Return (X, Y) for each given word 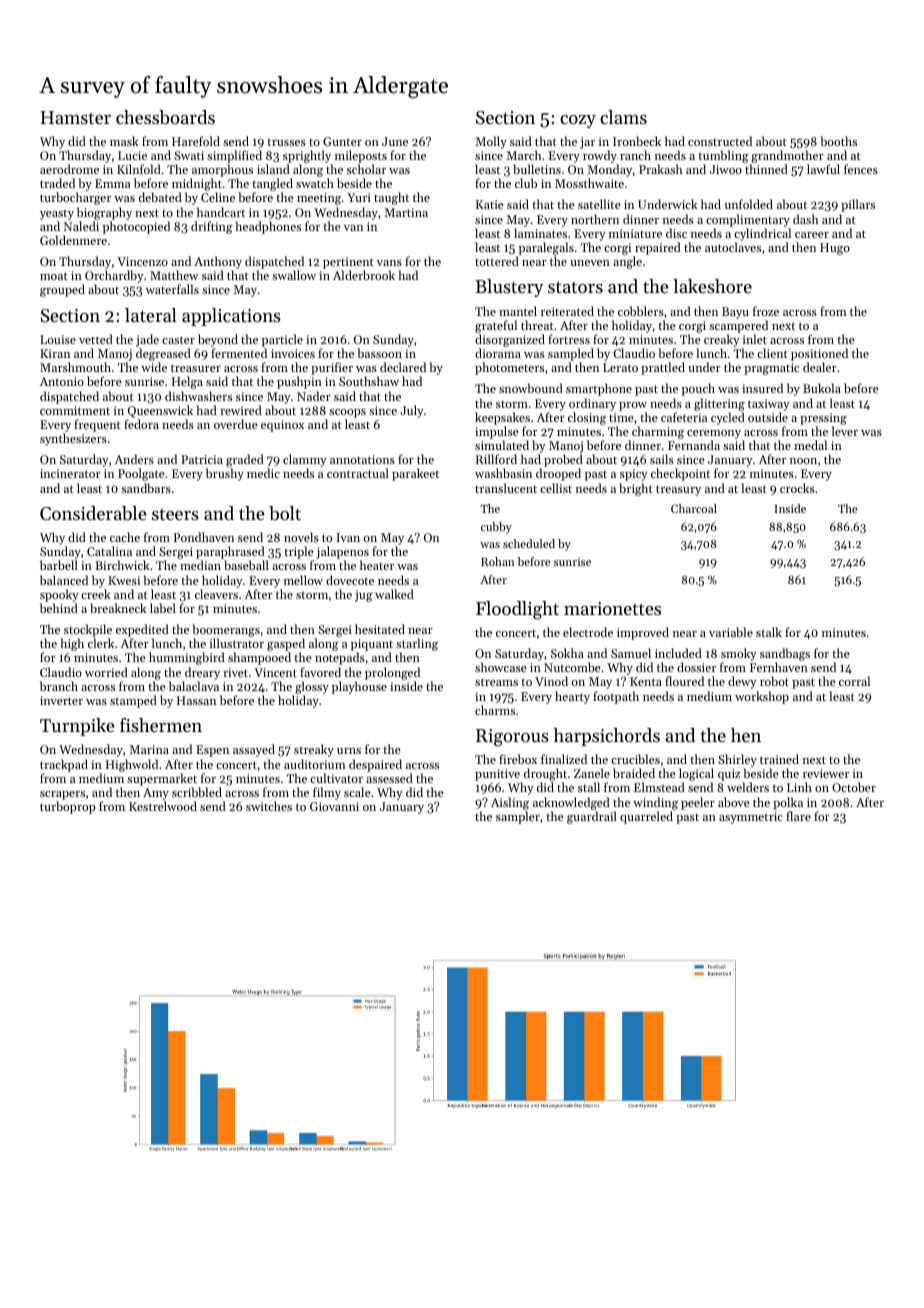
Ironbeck (637, 141)
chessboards (165, 117)
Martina (406, 212)
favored (320, 672)
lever (845, 431)
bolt (285, 513)
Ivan (348, 537)
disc (676, 233)
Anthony (218, 262)
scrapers (62, 795)
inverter (61, 700)
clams (623, 117)
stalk (769, 632)
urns (349, 751)
